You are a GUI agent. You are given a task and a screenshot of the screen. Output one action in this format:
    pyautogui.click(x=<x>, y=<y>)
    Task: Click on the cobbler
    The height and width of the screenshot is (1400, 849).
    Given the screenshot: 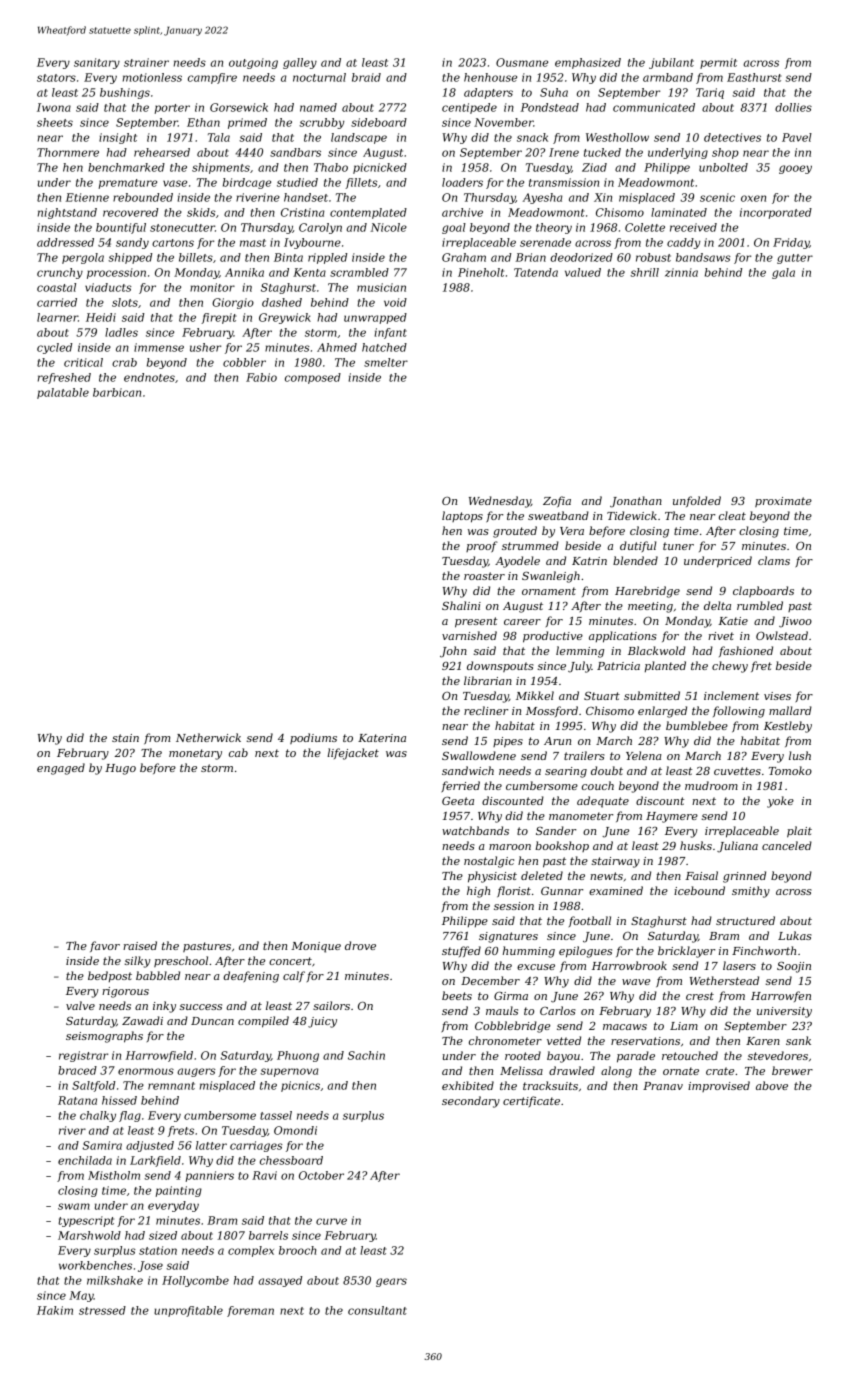 What is the action you would take?
    pyautogui.click(x=244, y=362)
